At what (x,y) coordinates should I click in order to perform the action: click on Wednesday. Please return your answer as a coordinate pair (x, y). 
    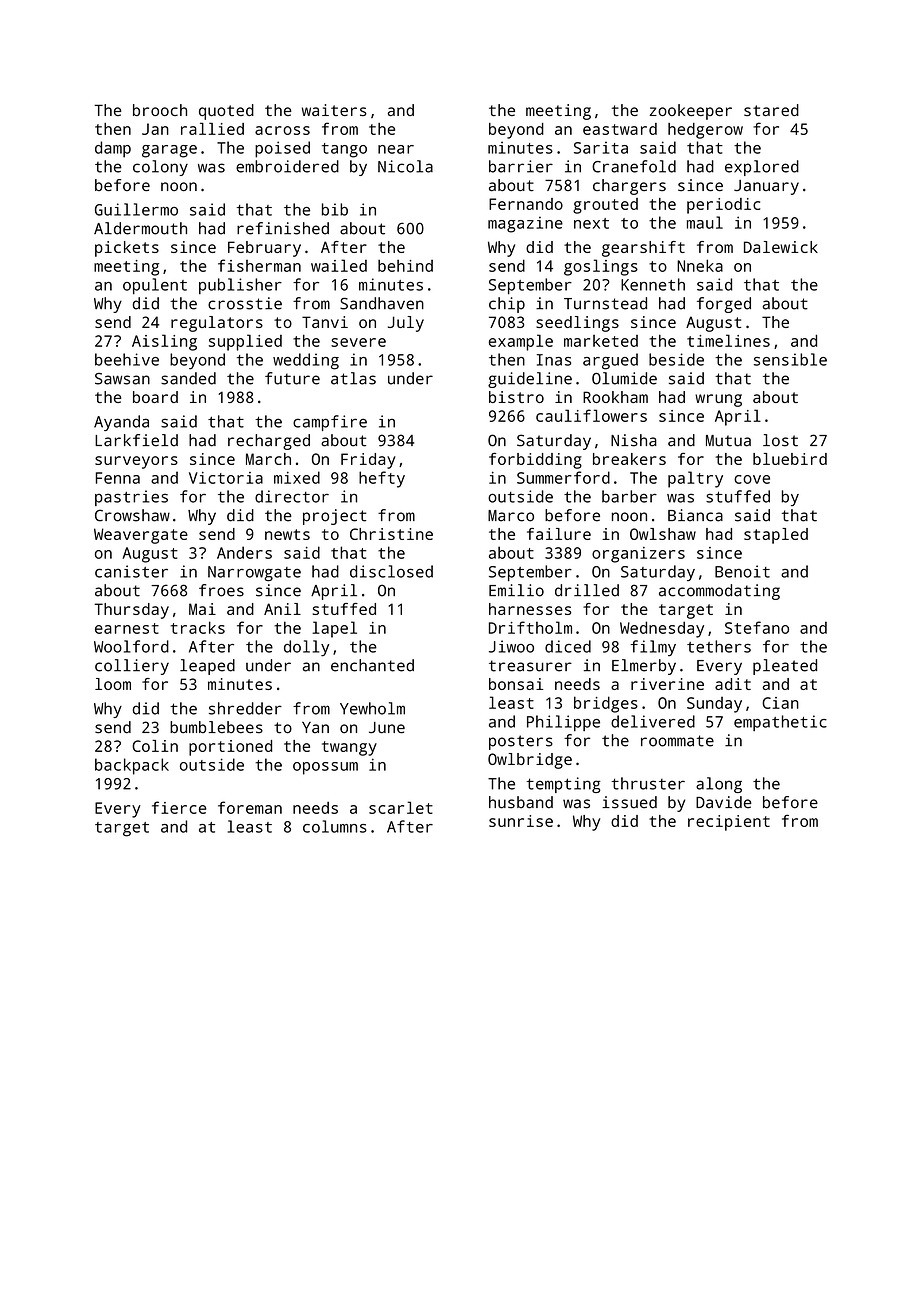
    Looking at the image, I should click on (662, 629).
